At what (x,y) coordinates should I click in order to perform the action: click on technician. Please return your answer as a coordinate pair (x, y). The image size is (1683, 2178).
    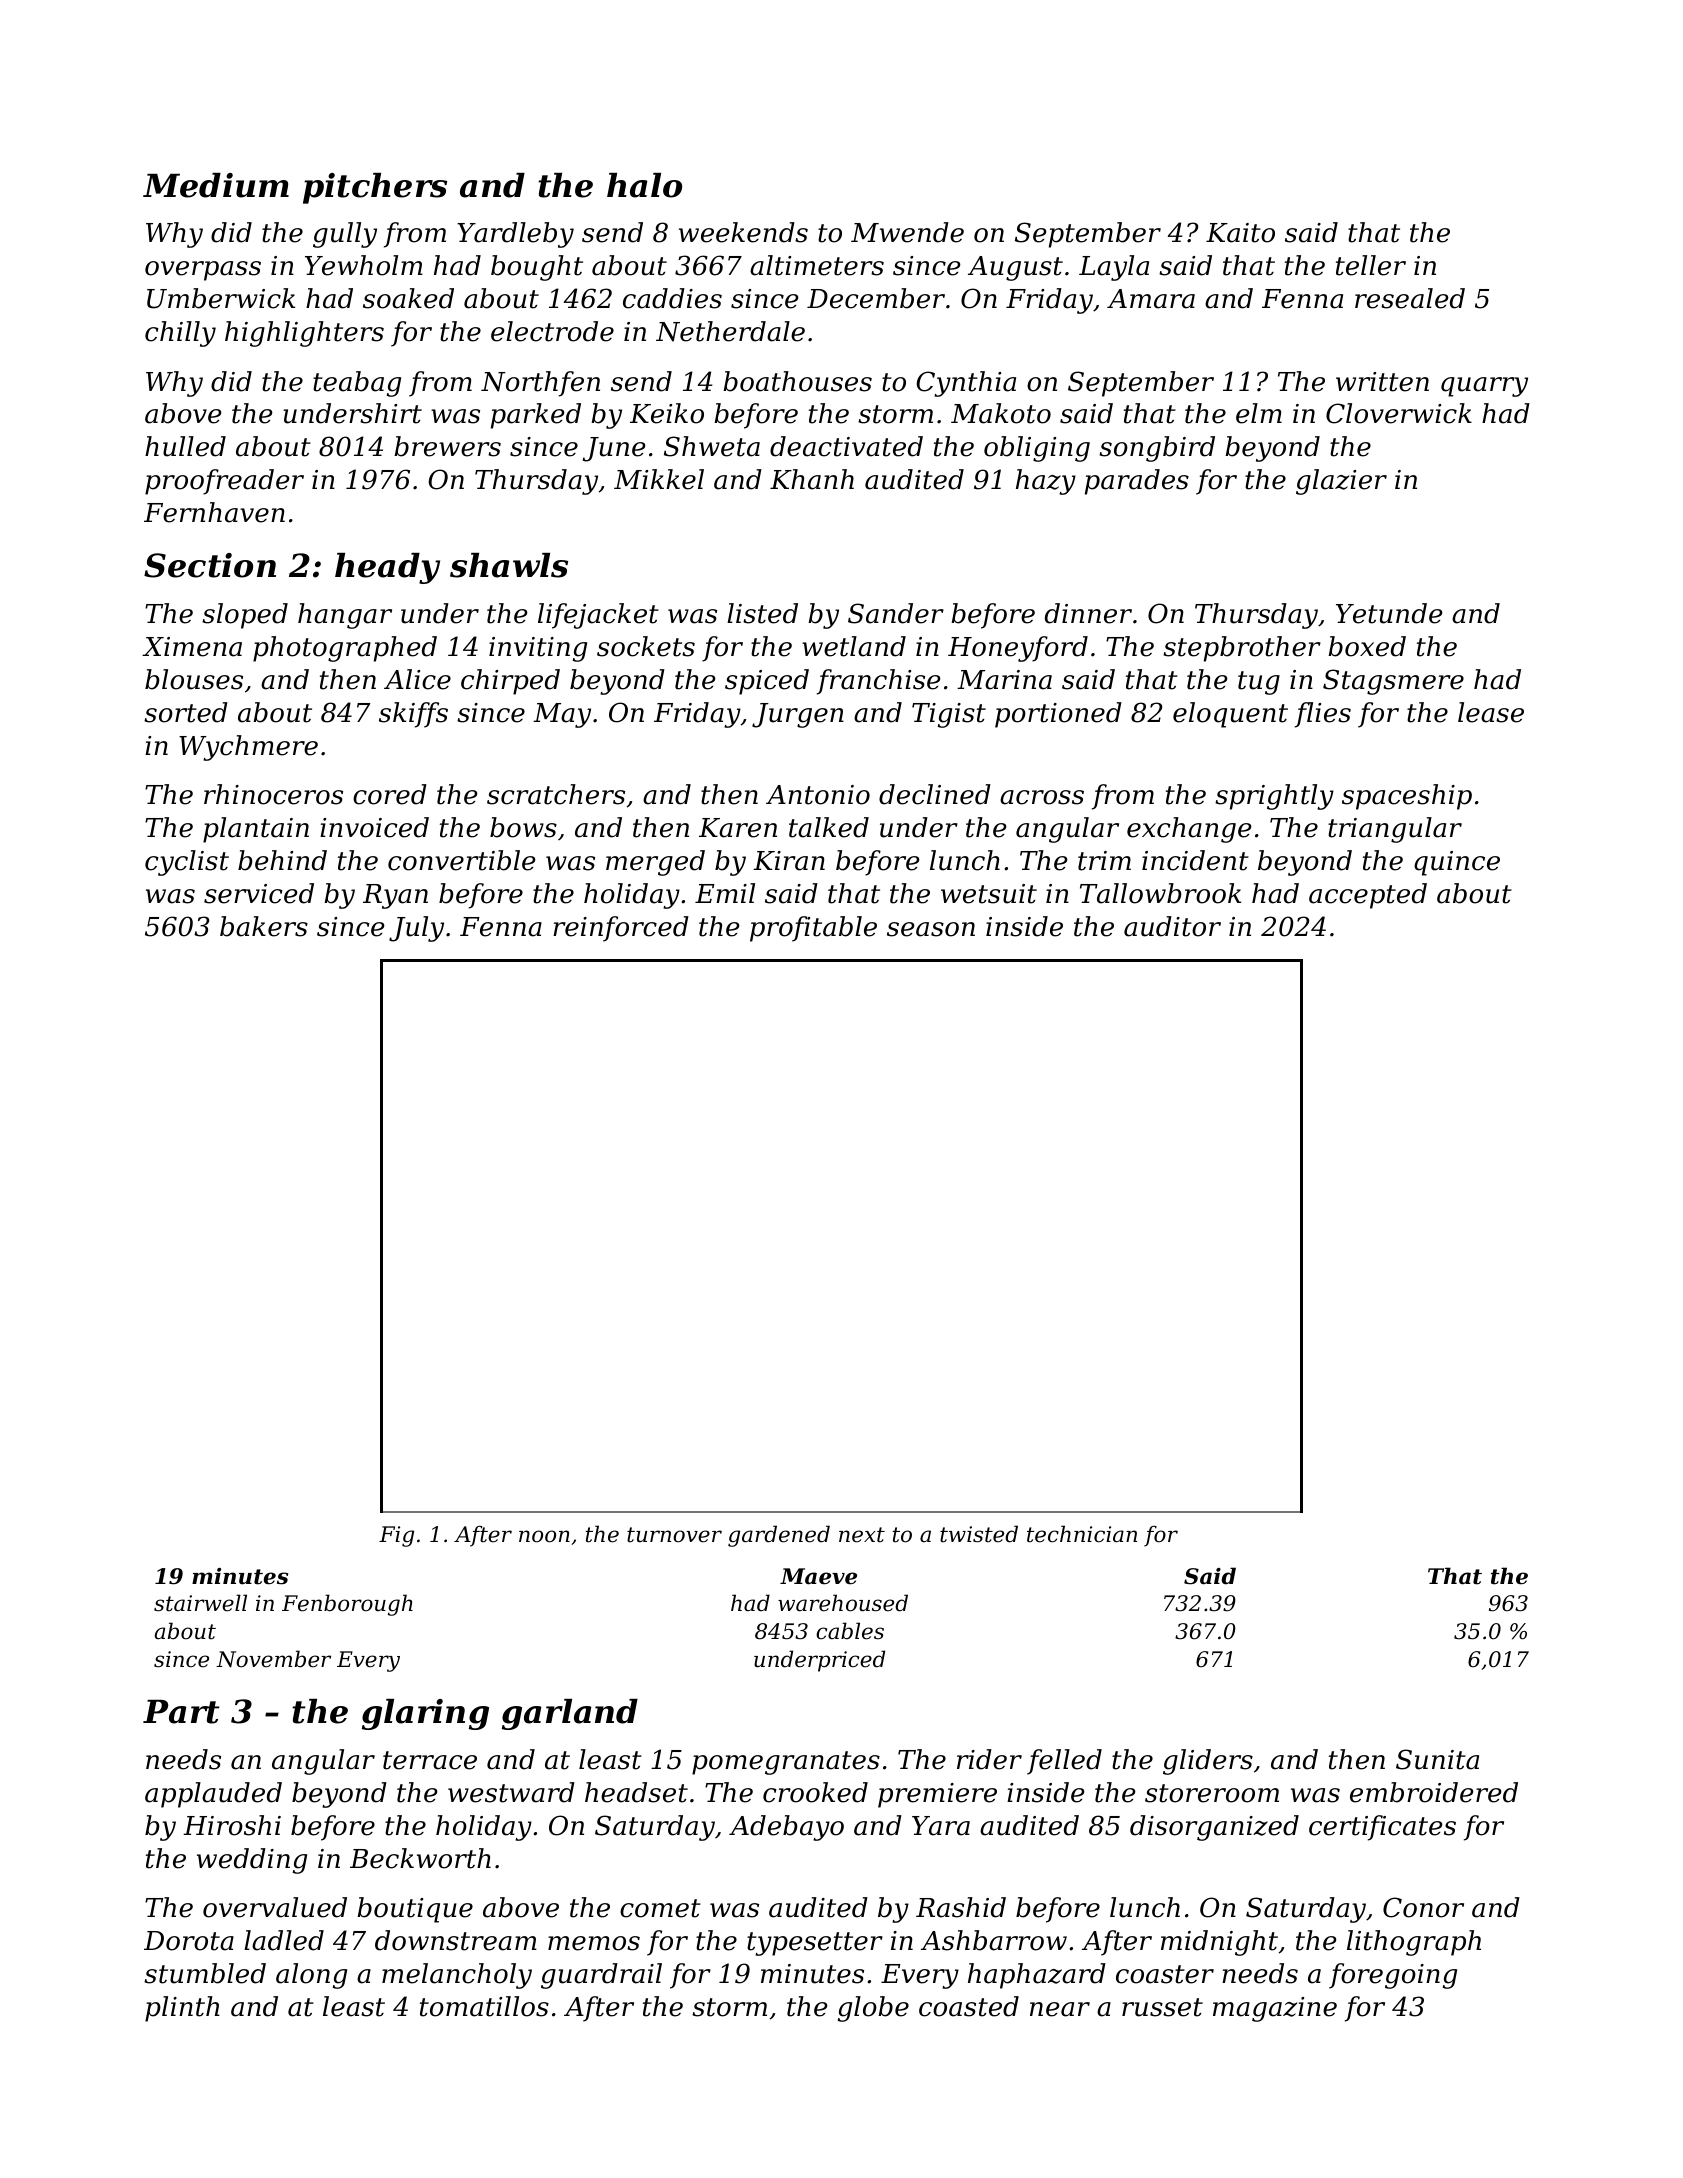
    Looking at the image, I should click on (1082, 1534).
